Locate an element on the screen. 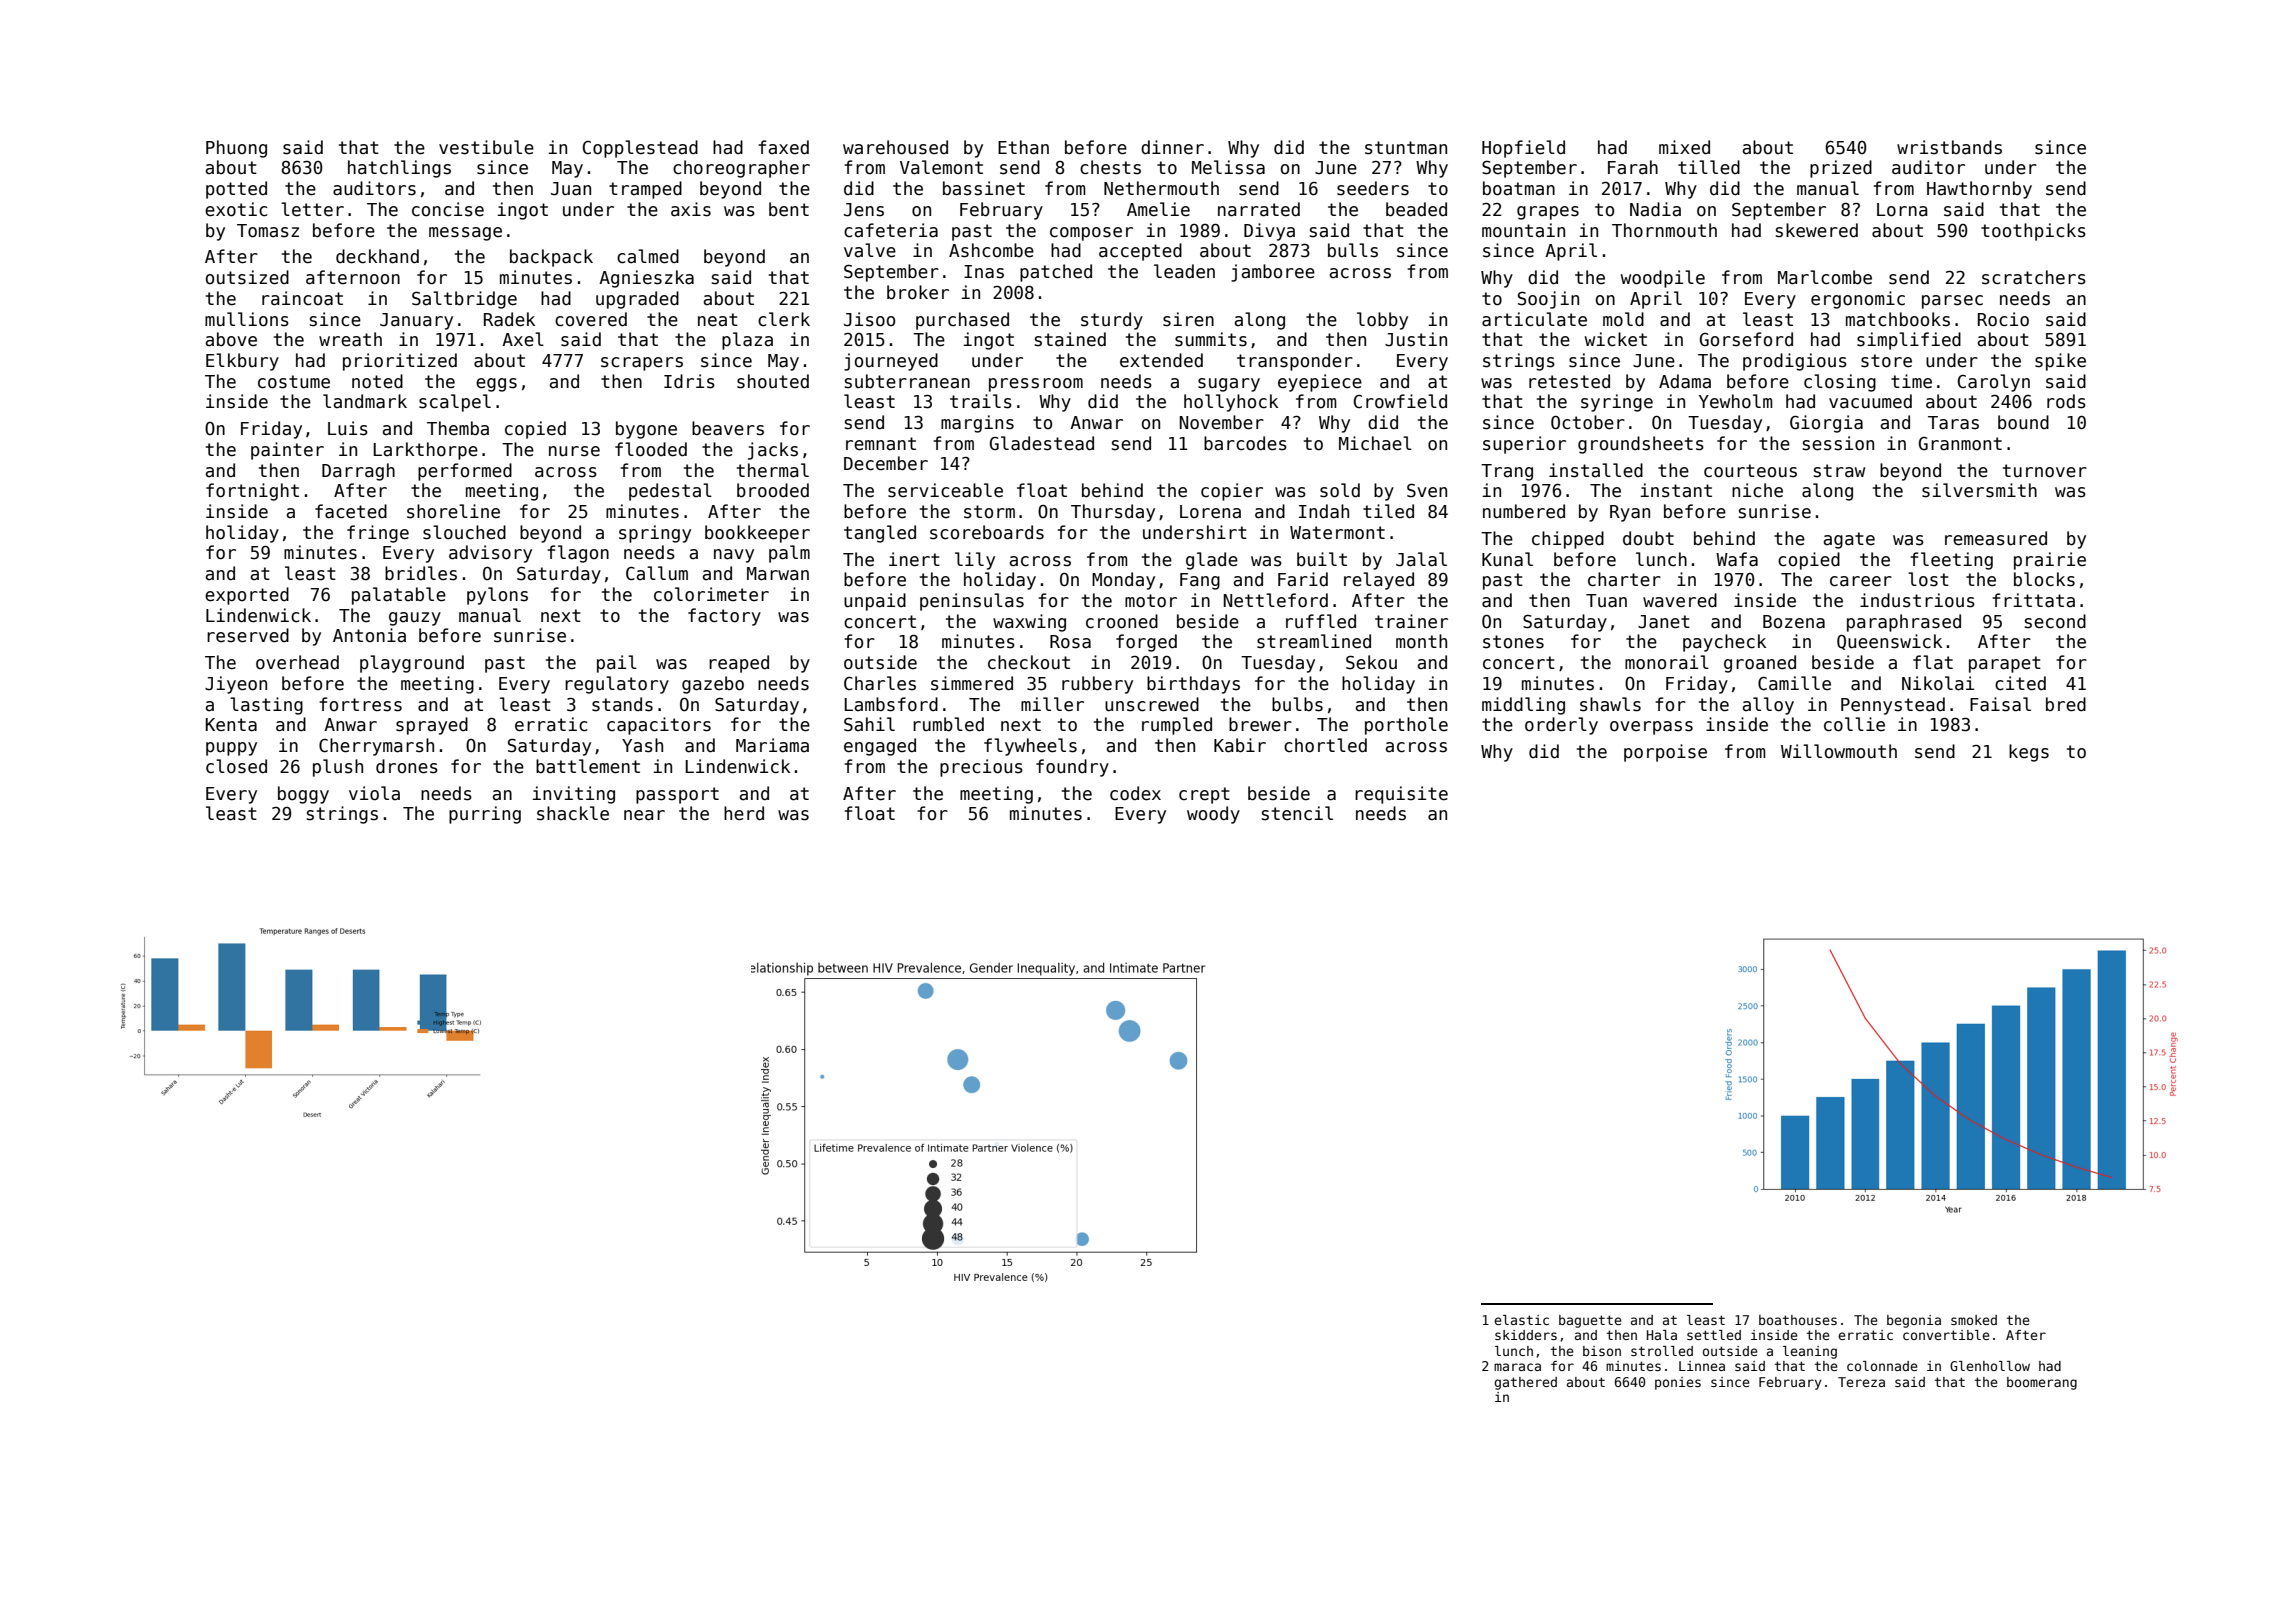  factory is located at coordinates (724, 617).
